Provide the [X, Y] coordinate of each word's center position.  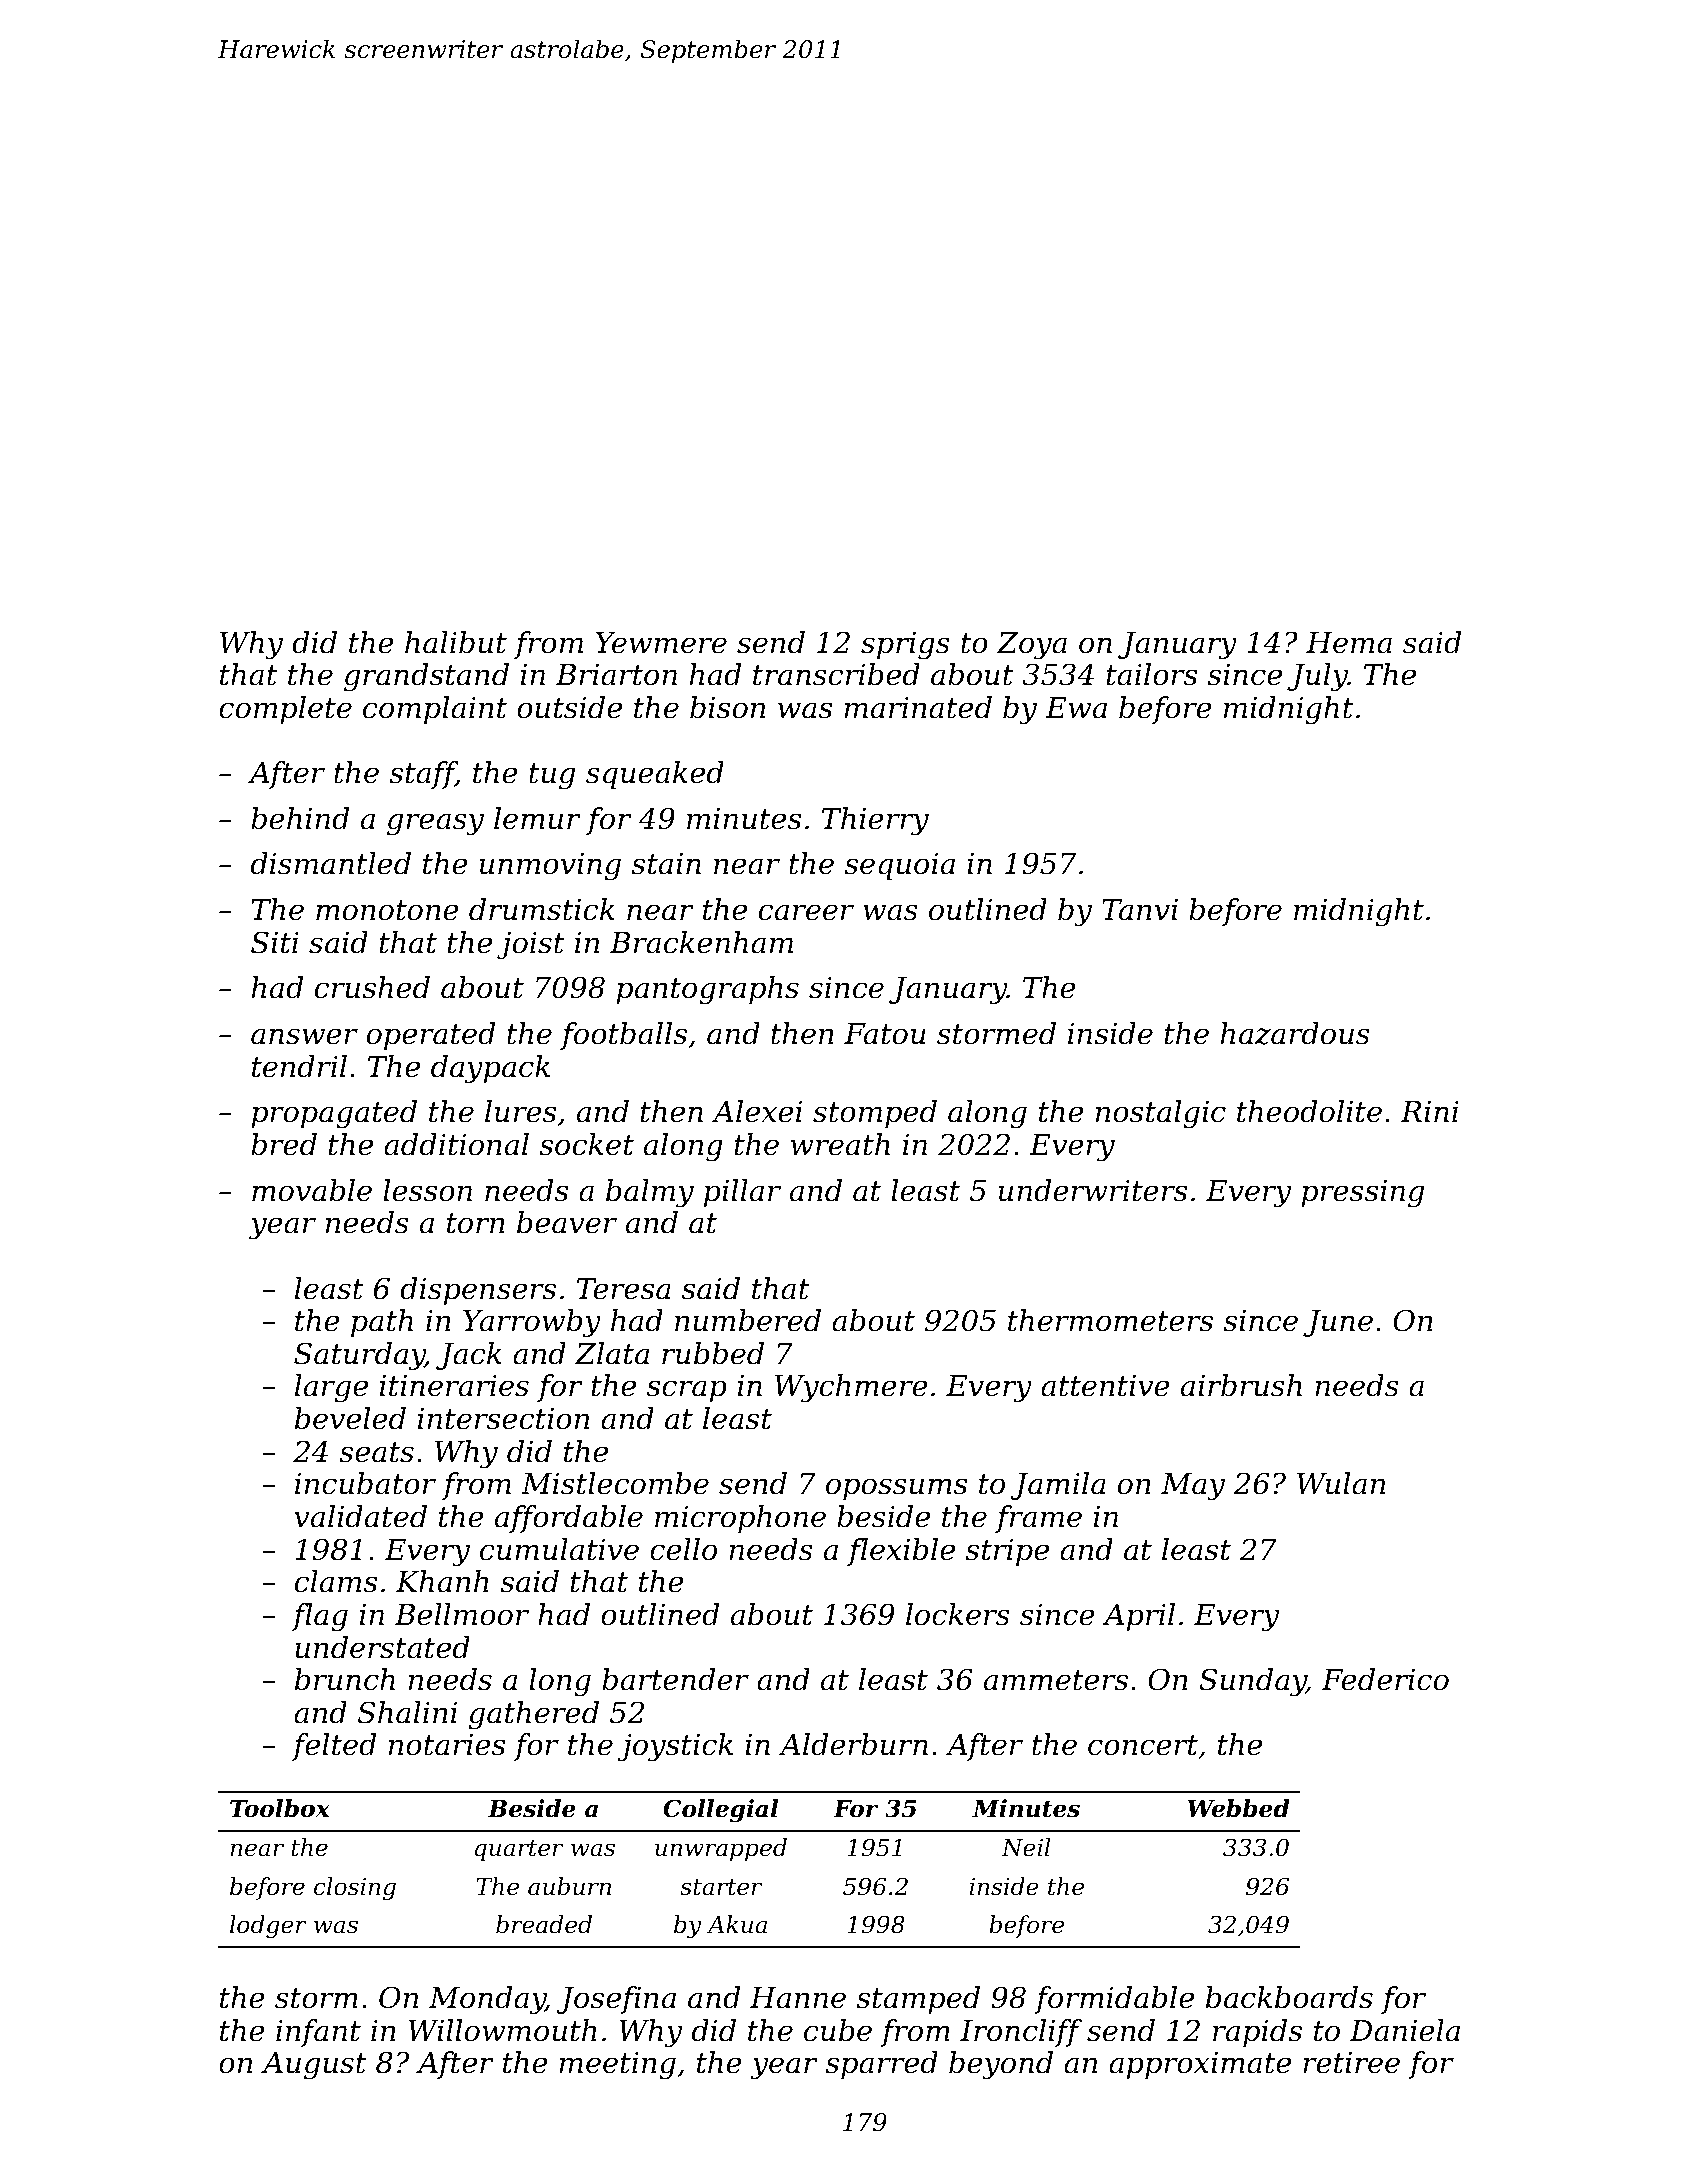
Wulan [1341, 1483]
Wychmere [851, 1388]
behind [300, 818]
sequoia [899, 866]
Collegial [720, 1810]
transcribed [836, 674]
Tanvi [1140, 910]
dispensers [478, 1291]
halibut [456, 642]
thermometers [1110, 1320]
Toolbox [280, 1808]
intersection [503, 1419]
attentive [1105, 1386]
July [1317, 677]
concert [1143, 1745]
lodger [268, 1926]
